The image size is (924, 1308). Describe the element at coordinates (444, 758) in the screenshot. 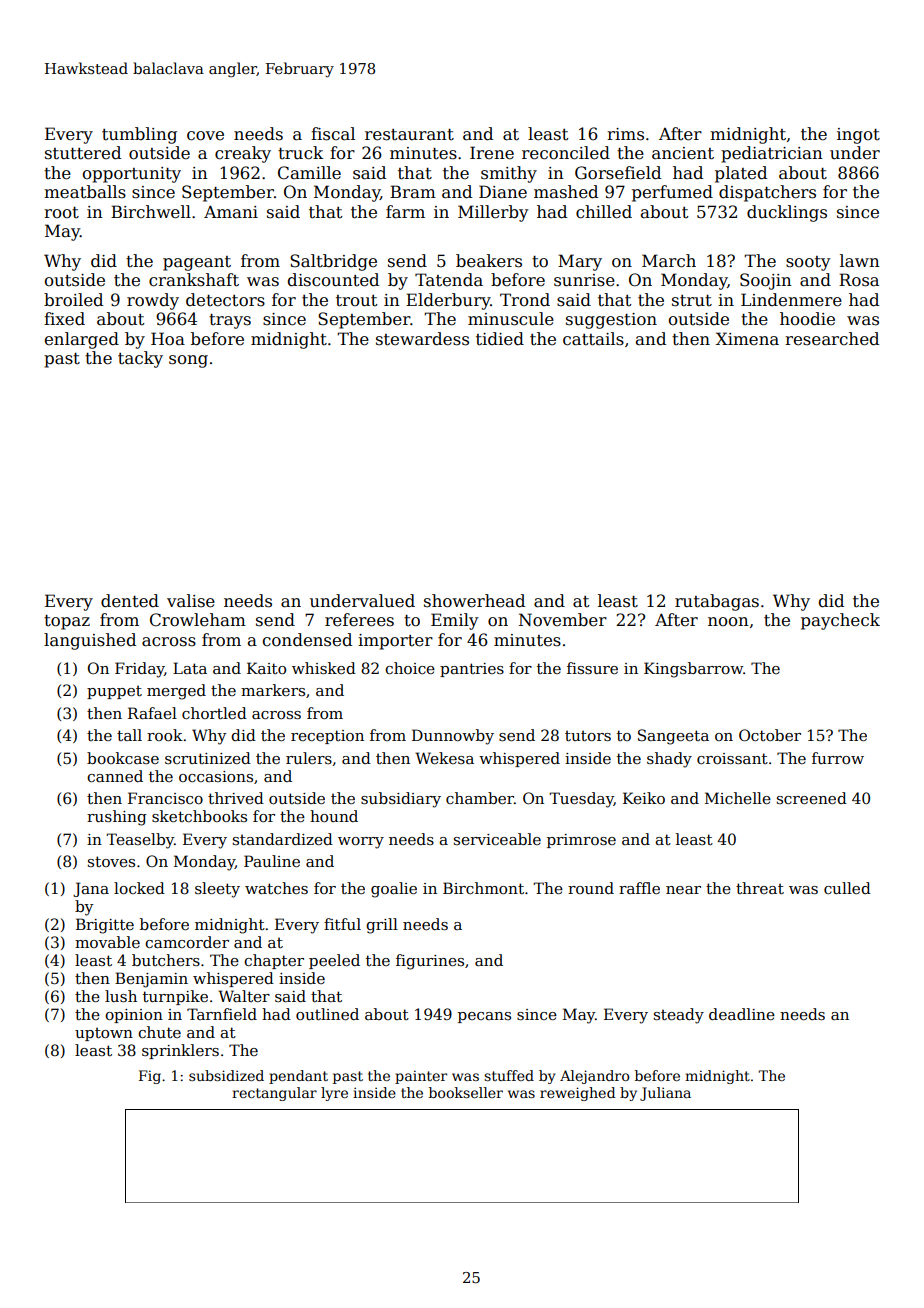

I see `Wekesa` at that location.
